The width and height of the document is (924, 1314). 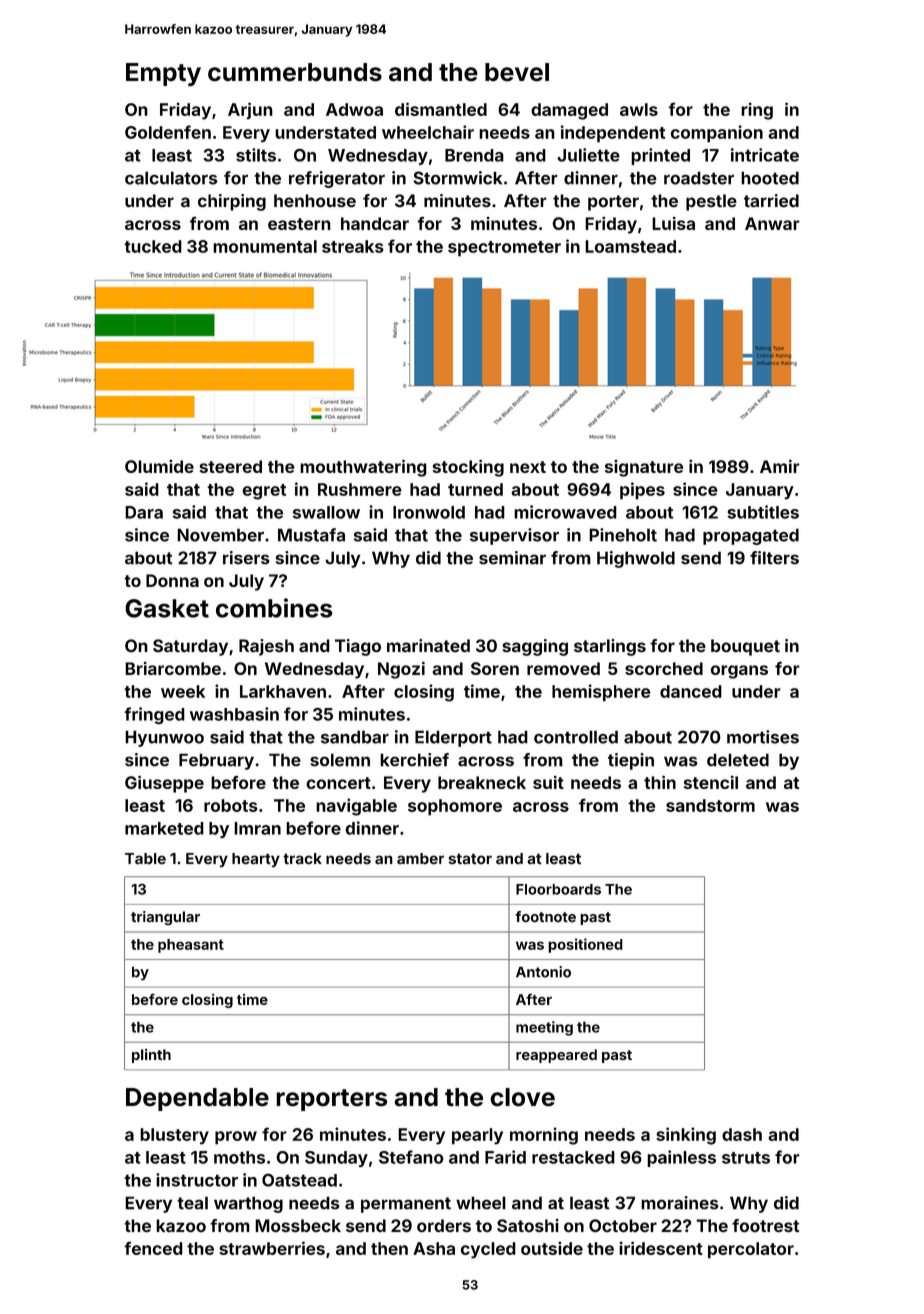 I want to click on thin, so click(x=660, y=782).
